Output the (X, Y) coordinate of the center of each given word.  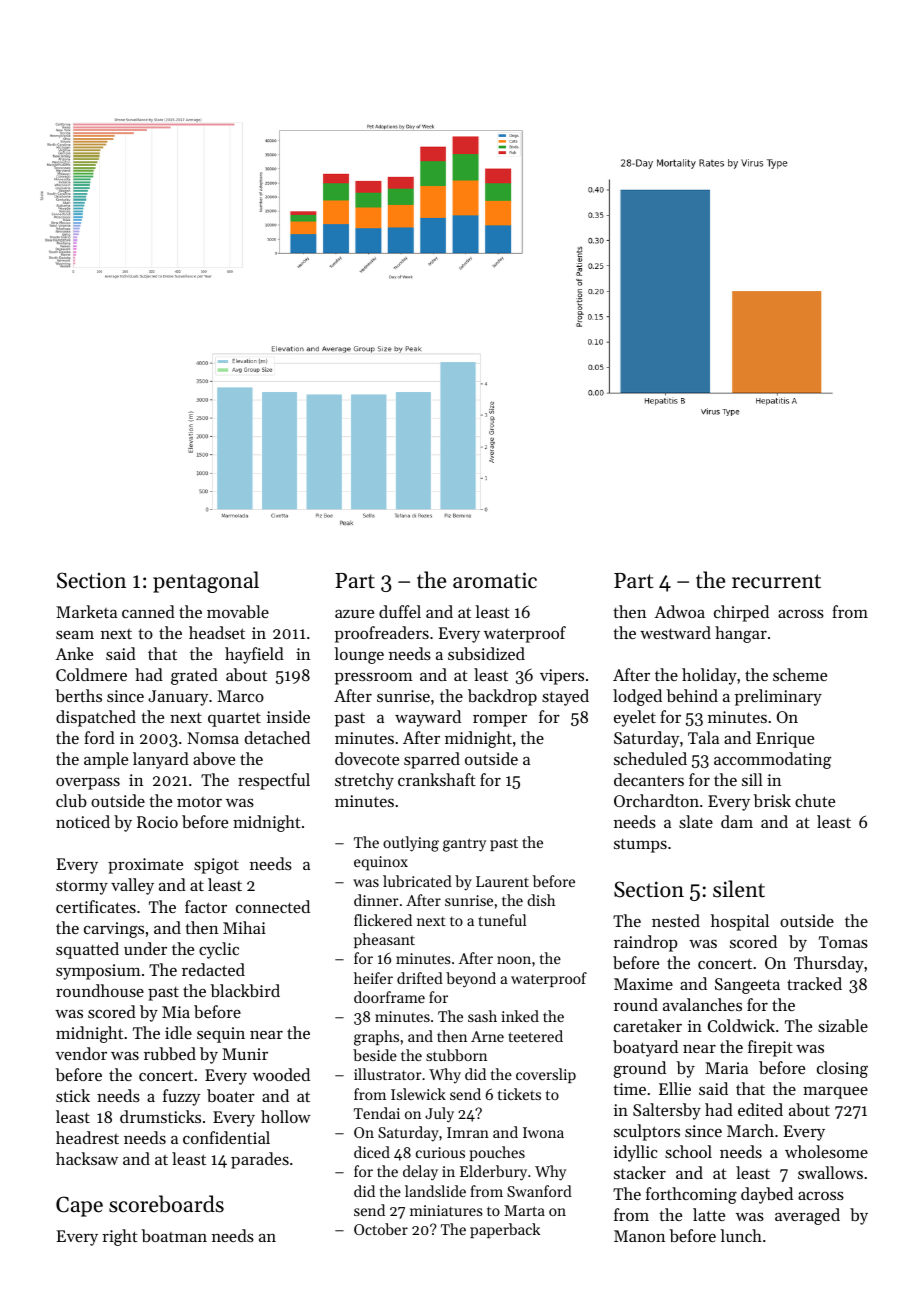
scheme (800, 674)
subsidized (486, 653)
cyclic (219, 950)
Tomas (843, 942)
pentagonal (206, 582)
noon (514, 960)
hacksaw (87, 1158)
